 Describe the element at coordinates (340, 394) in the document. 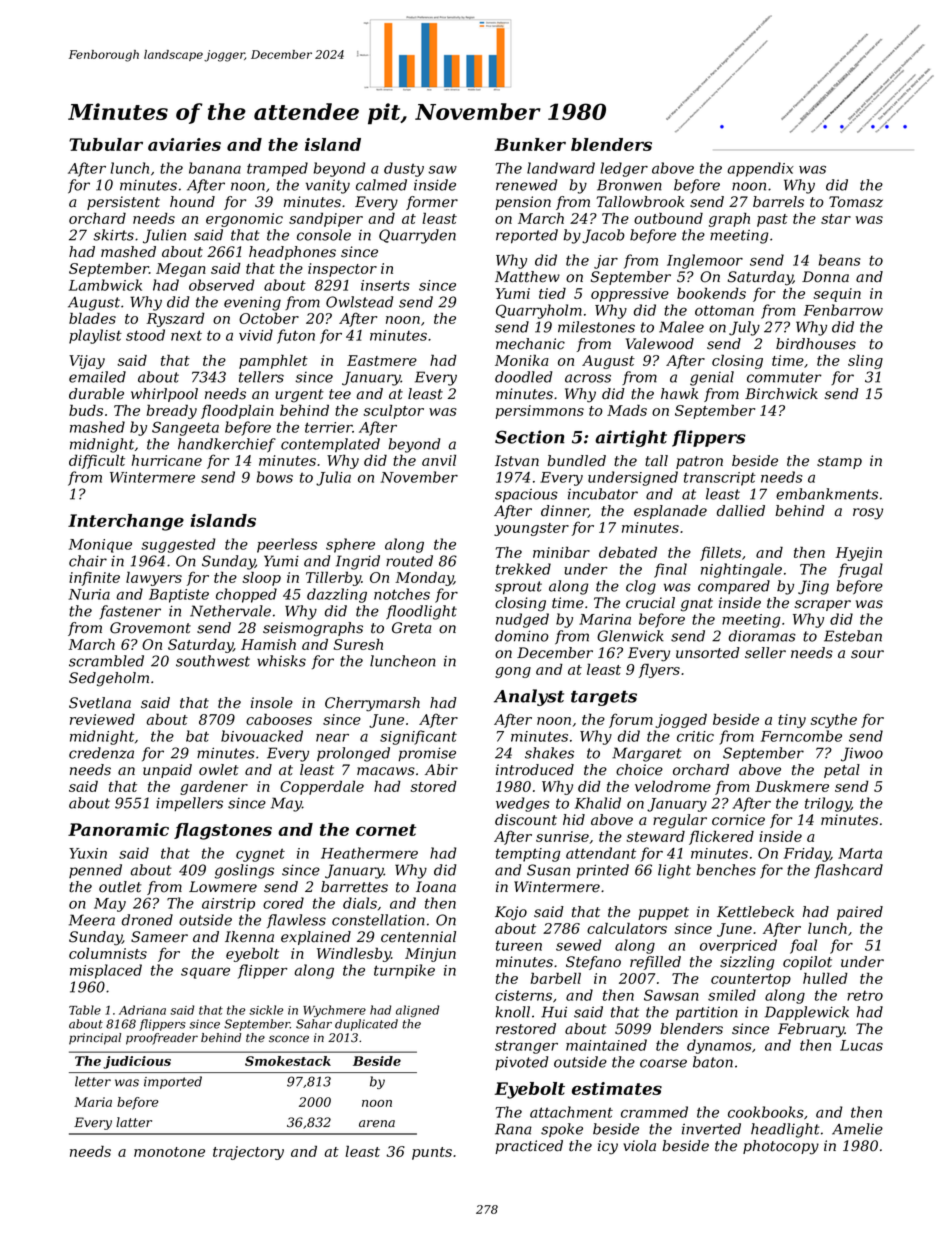

I see `tee` at that location.
